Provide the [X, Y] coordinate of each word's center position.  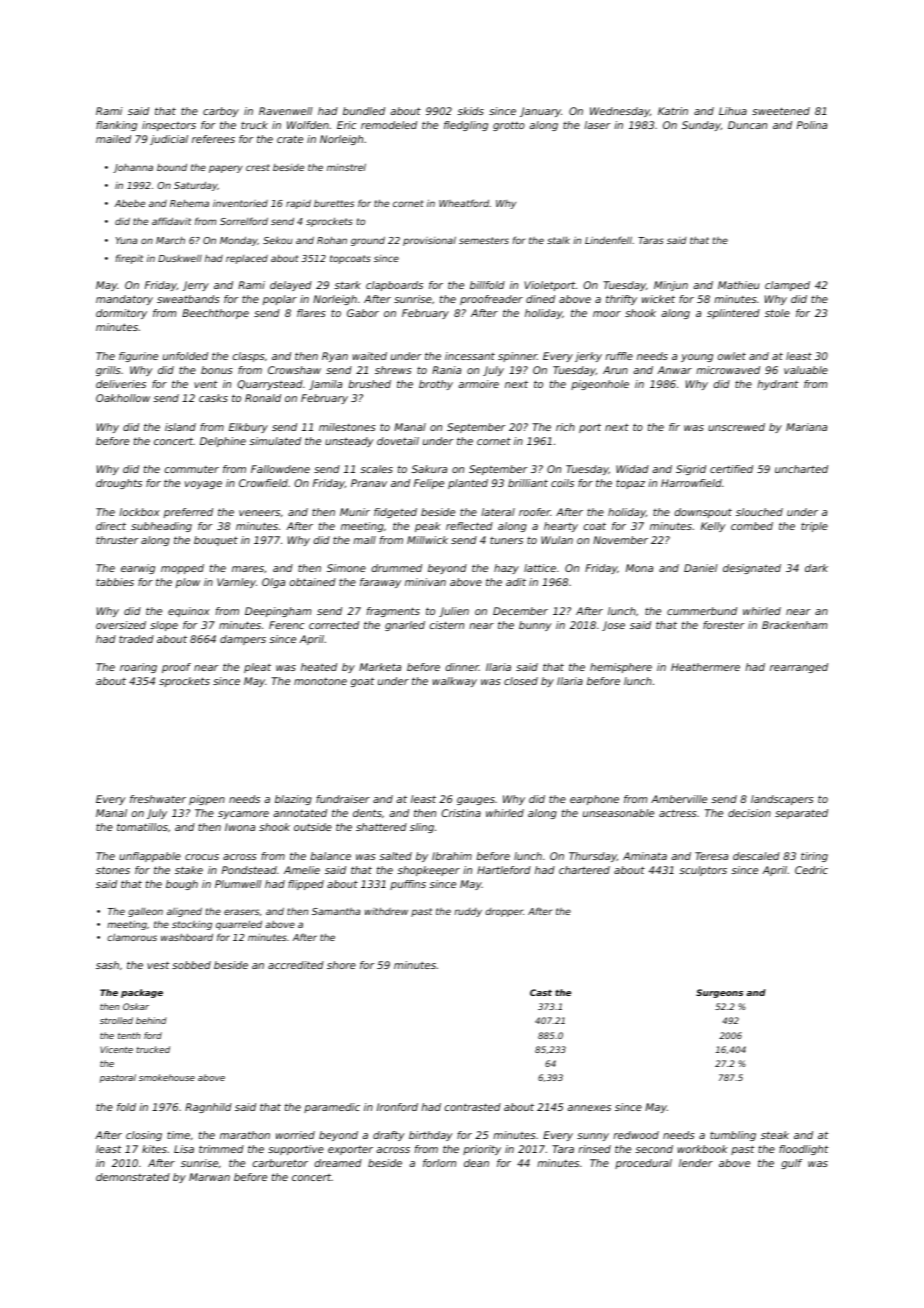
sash [107, 965]
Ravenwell [286, 111]
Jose [613, 626]
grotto [509, 126]
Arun [615, 370]
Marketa [380, 667]
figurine [138, 357]
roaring [138, 668]
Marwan [209, 1177]
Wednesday [620, 112]
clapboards [394, 286]
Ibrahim [452, 856]
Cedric [811, 870]
